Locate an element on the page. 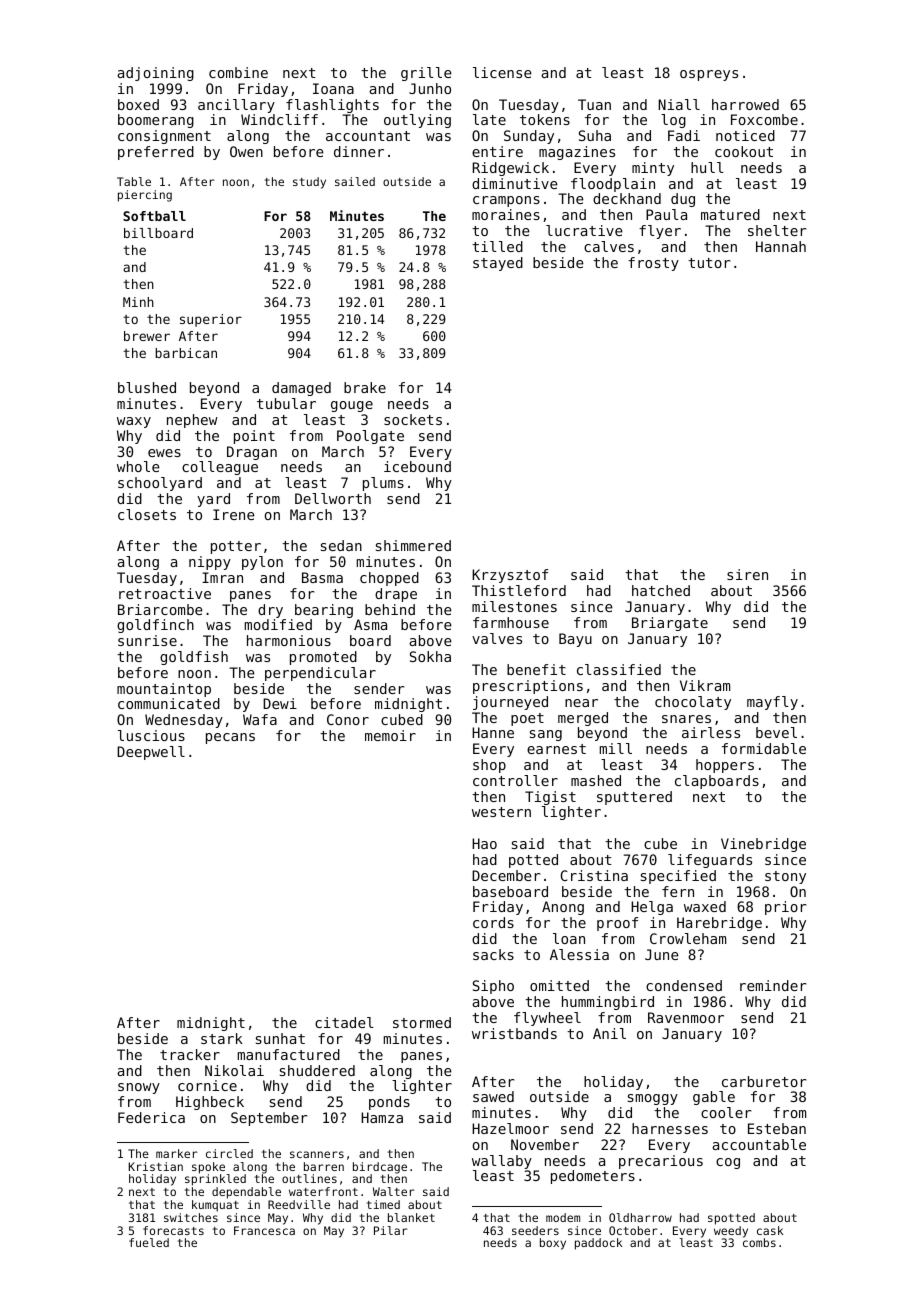 Image resolution: width=924 pixels, height=1308 pixels. September is located at coordinates (269, 1119).
